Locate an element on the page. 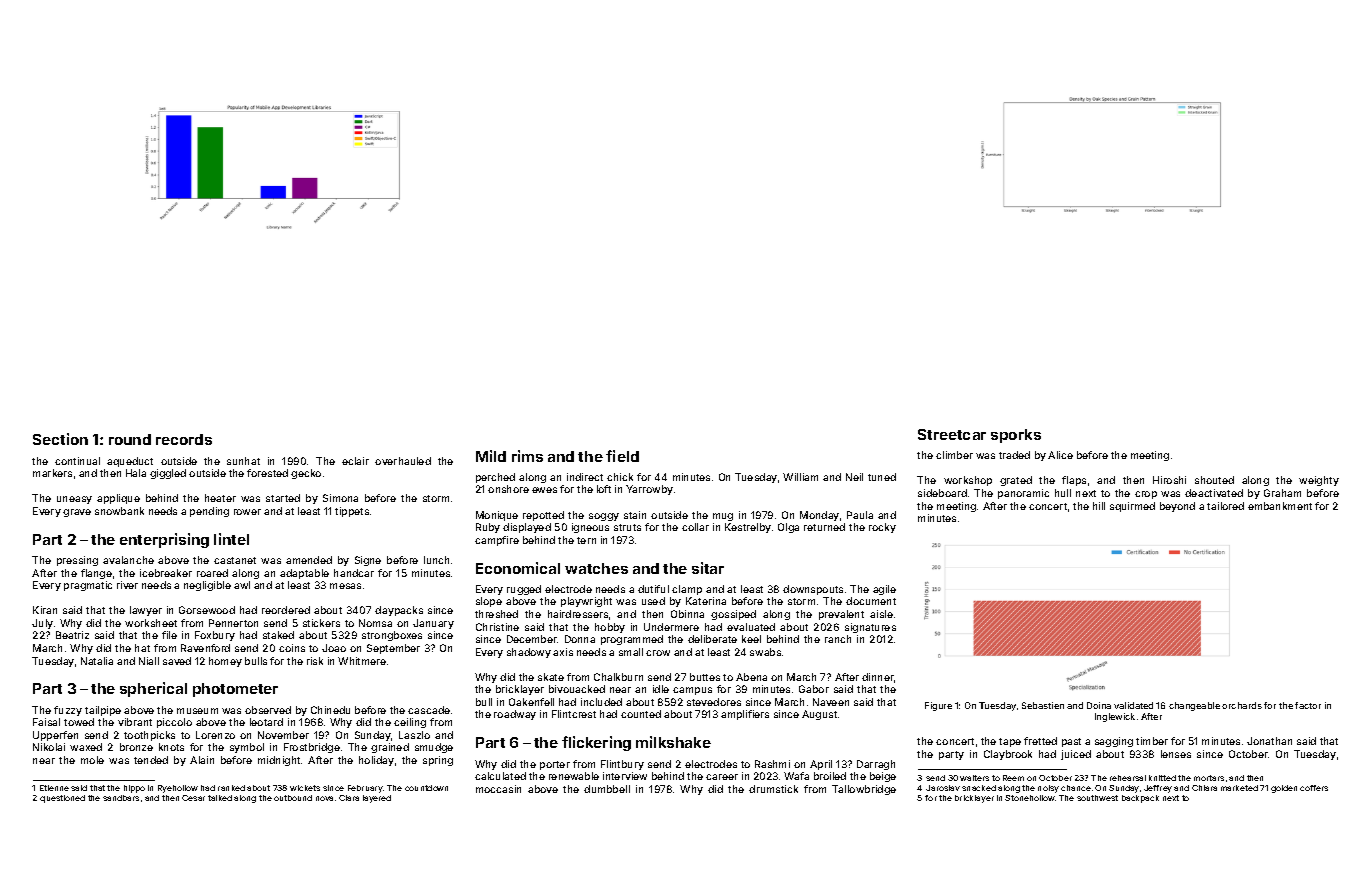 This image has width=1372, height=887. included is located at coordinates (601, 702).
